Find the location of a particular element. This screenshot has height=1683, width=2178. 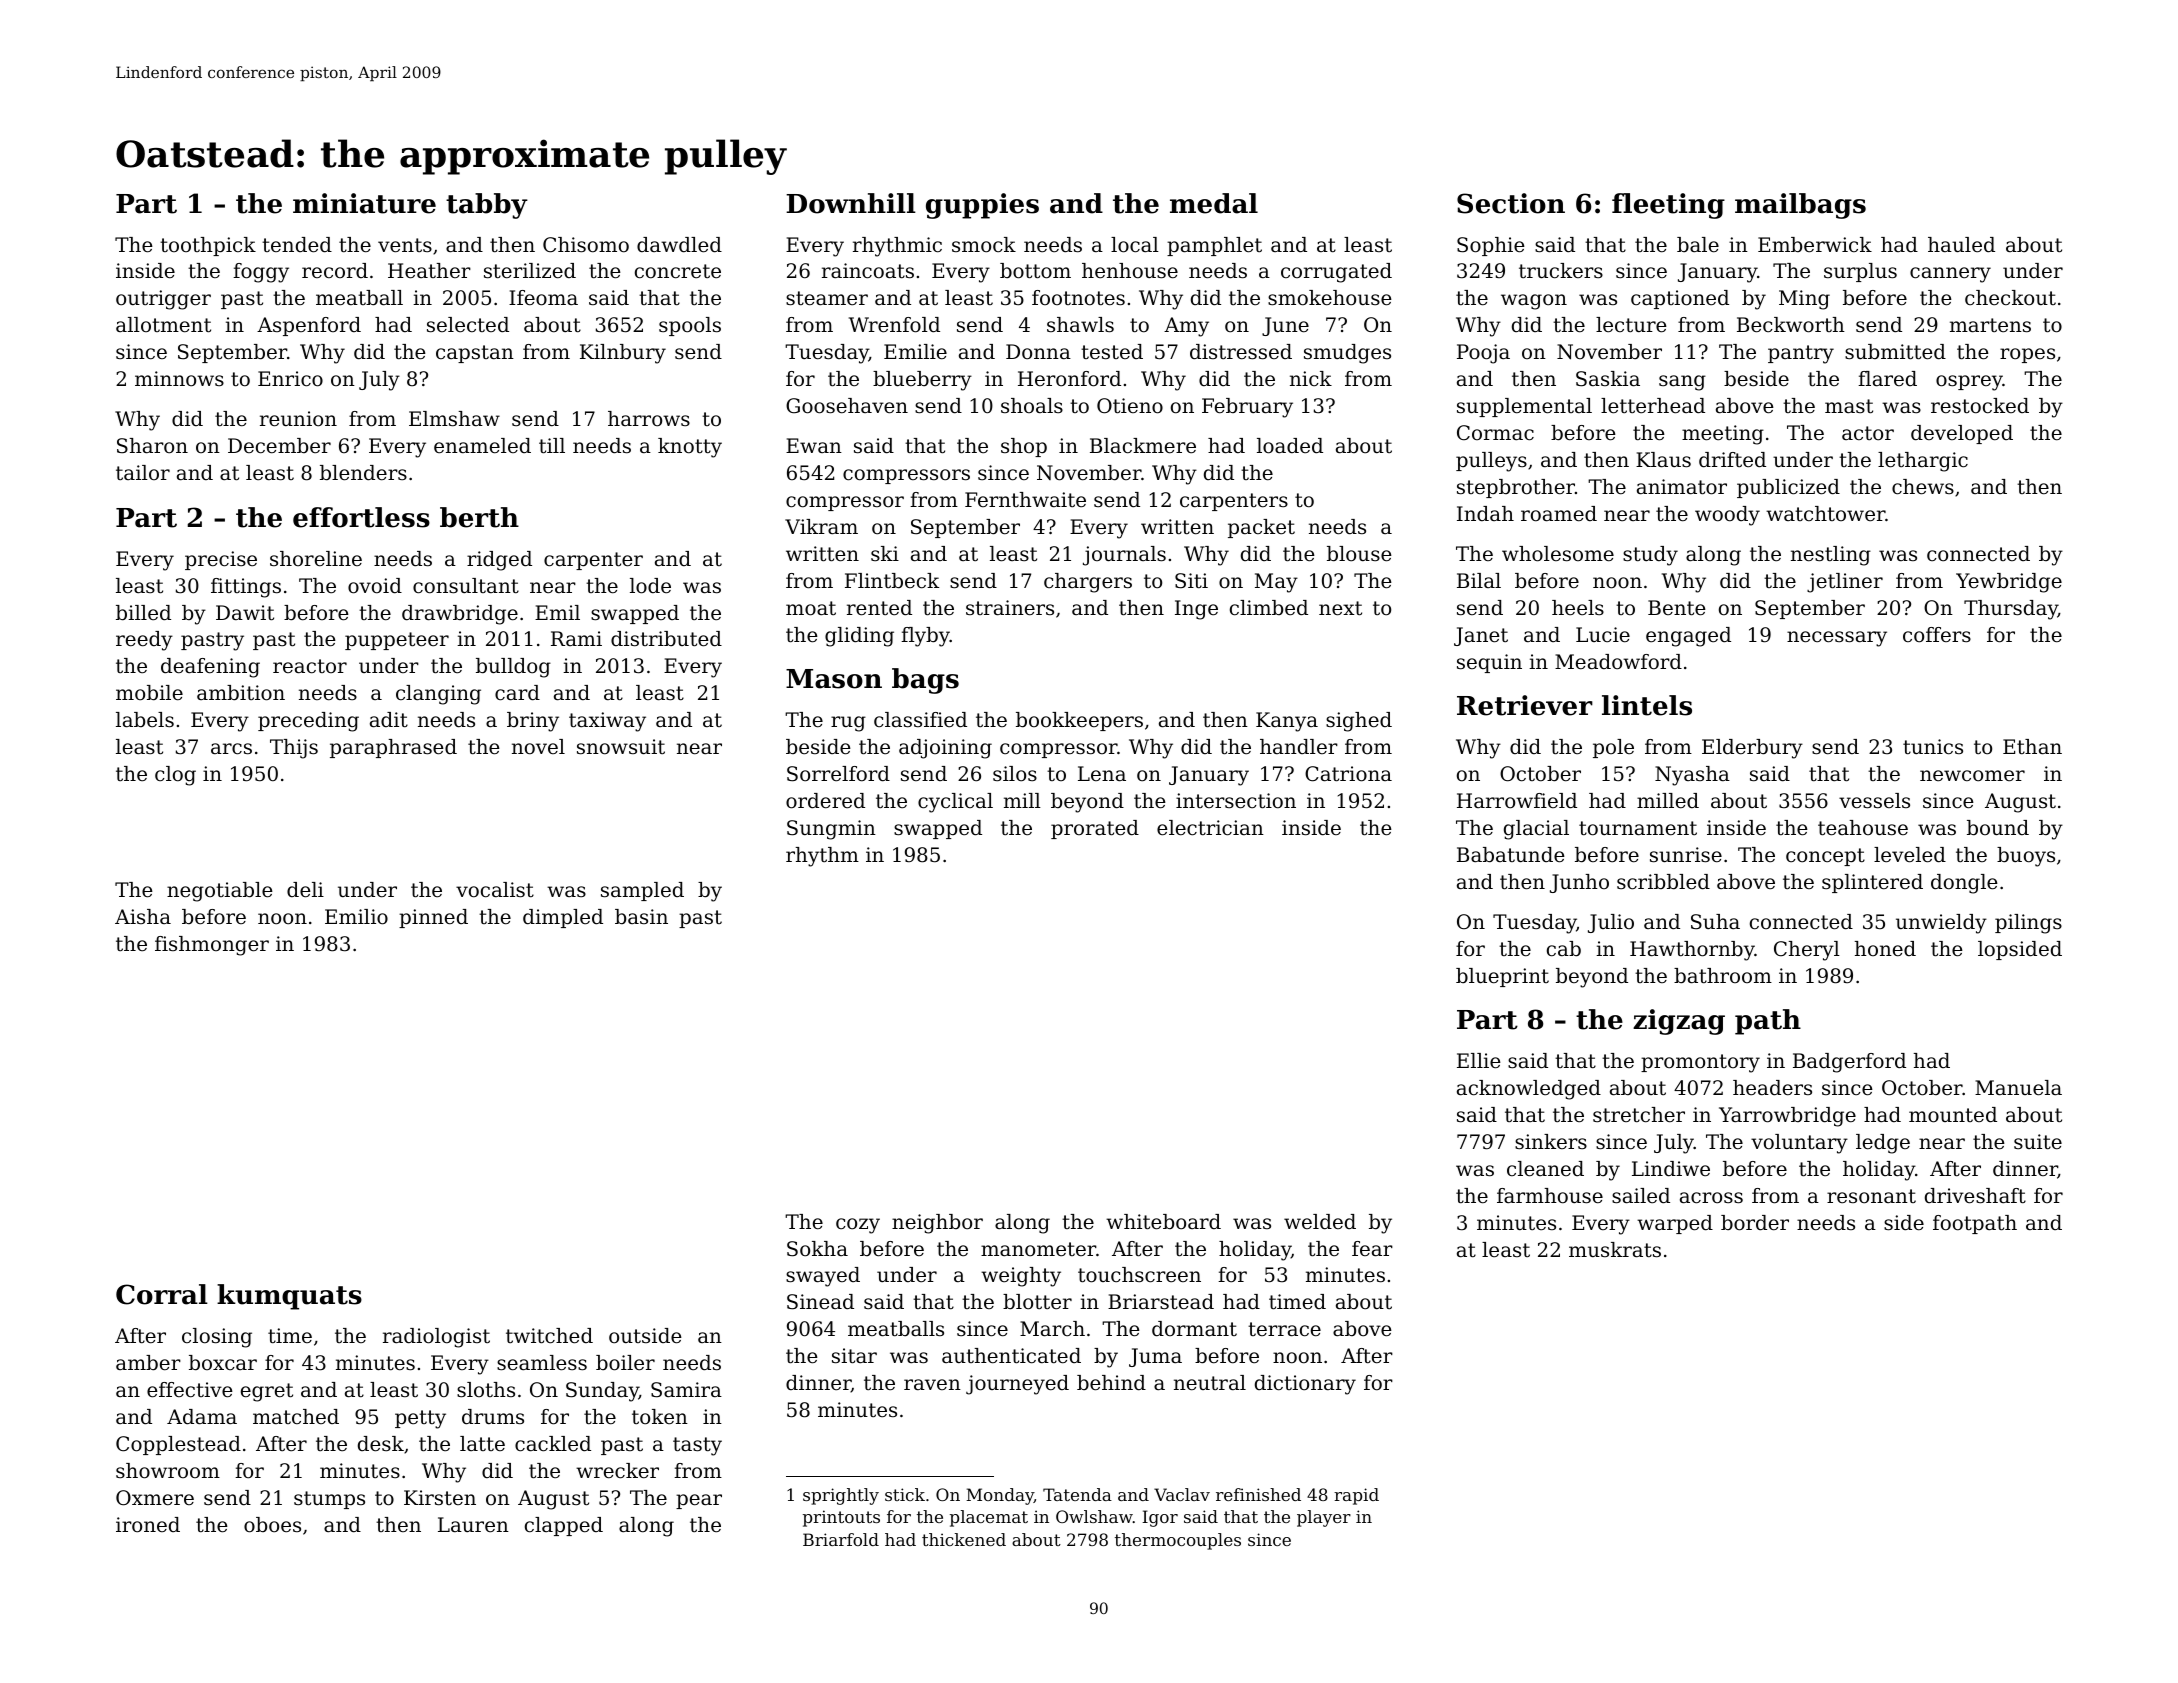

seamless is located at coordinates (542, 1363).
